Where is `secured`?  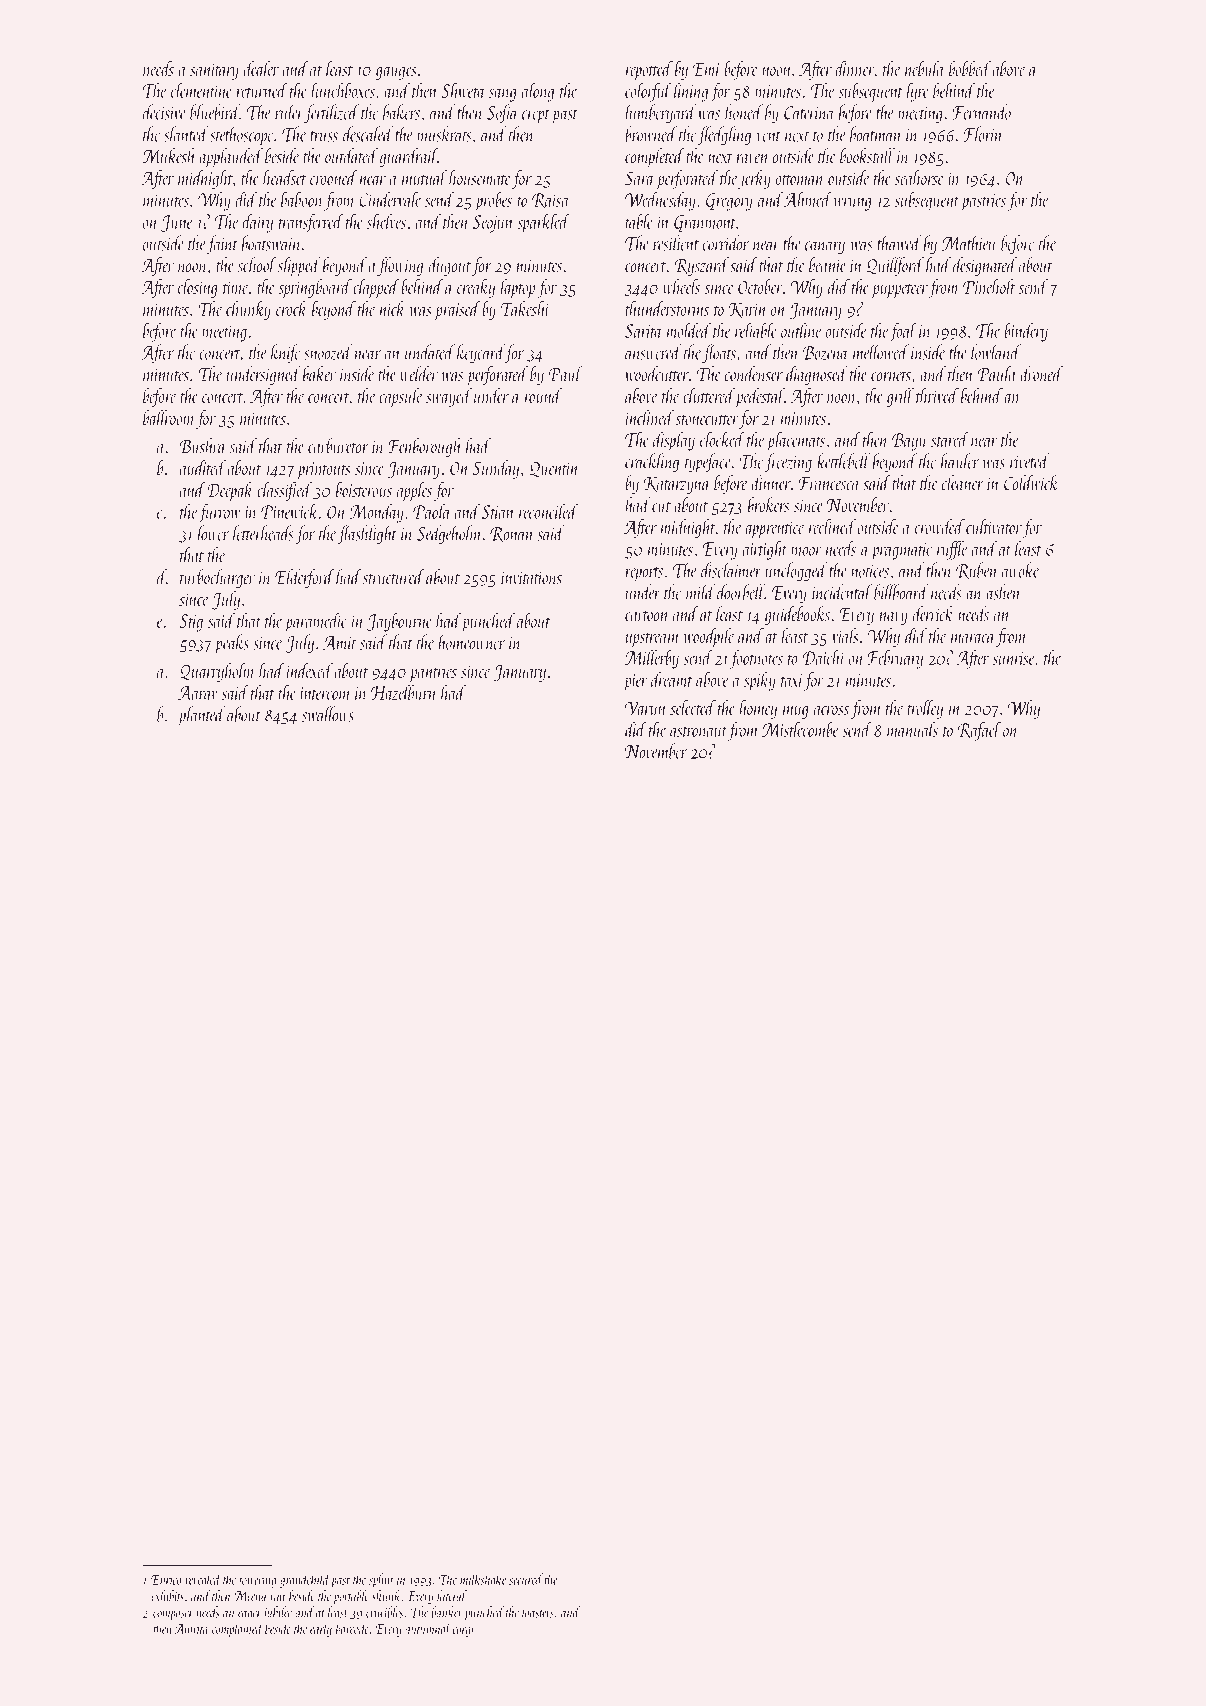 secured is located at coordinates (526, 1579).
